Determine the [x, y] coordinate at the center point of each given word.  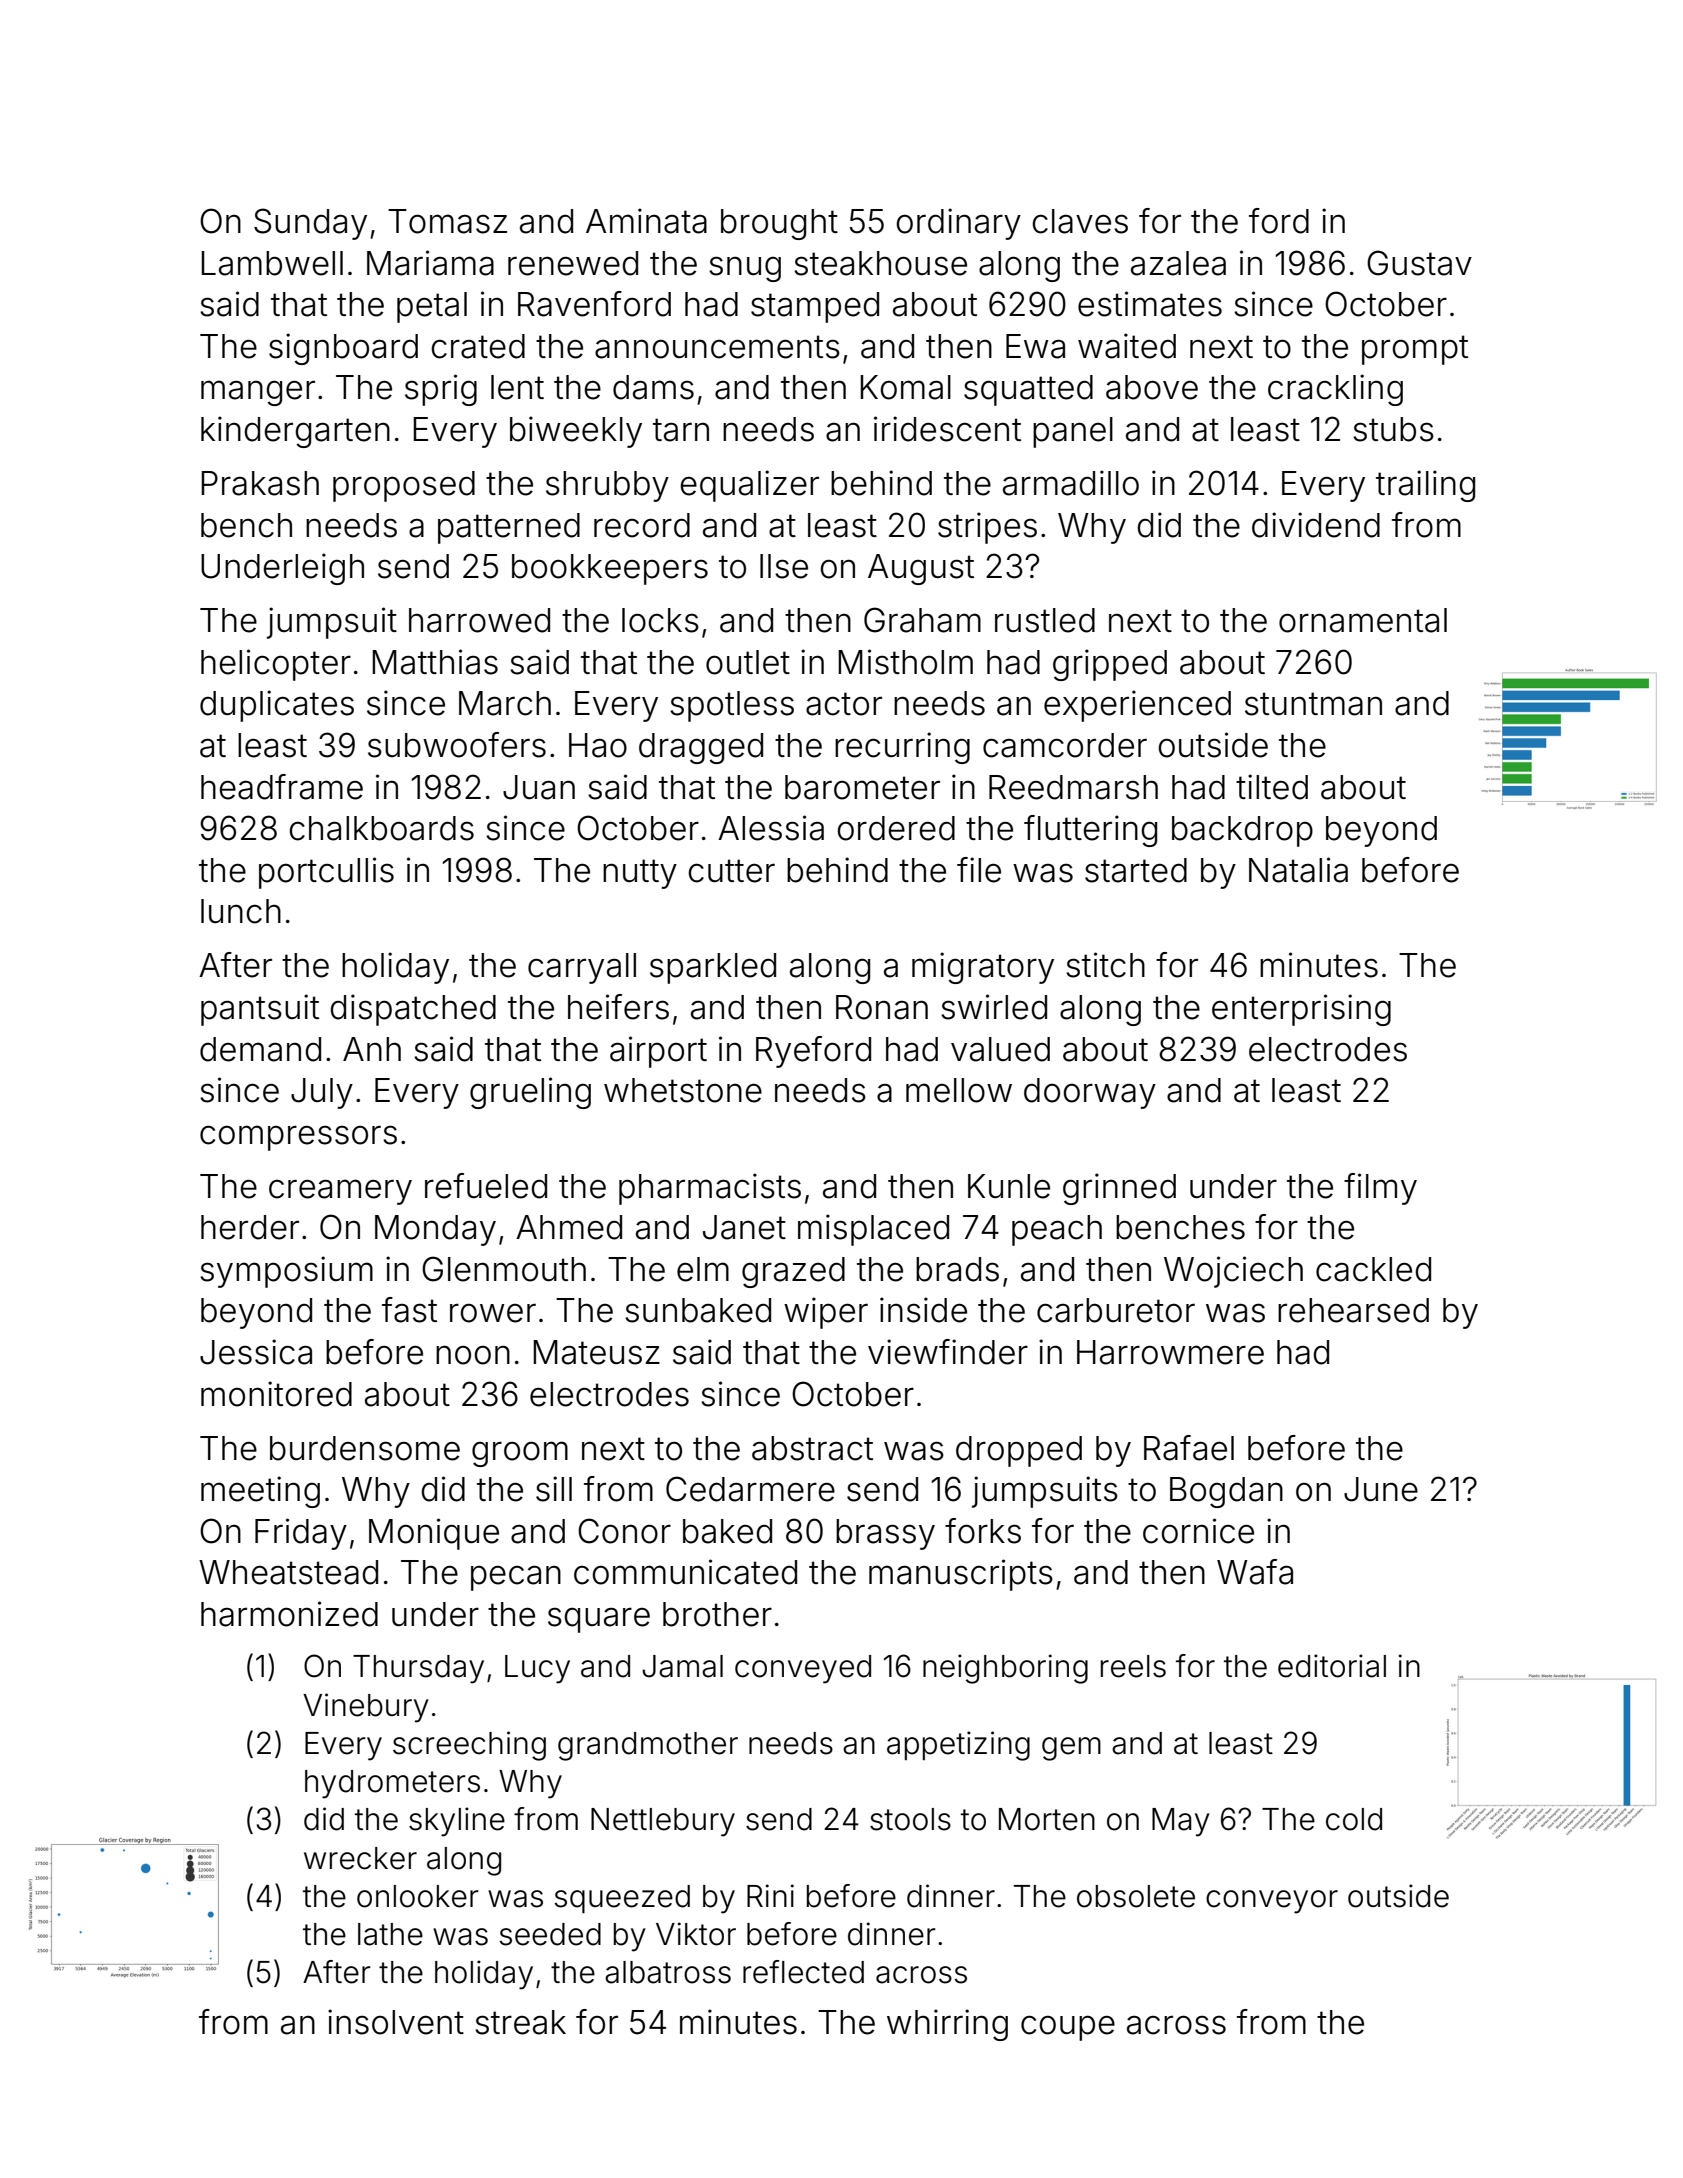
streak [520, 2022]
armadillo [1071, 483]
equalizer [749, 486]
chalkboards [381, 828]
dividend [1316, 525]
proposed [404, 486]
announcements [717, 347]
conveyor [1272, 1902]
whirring [947, 2025]
